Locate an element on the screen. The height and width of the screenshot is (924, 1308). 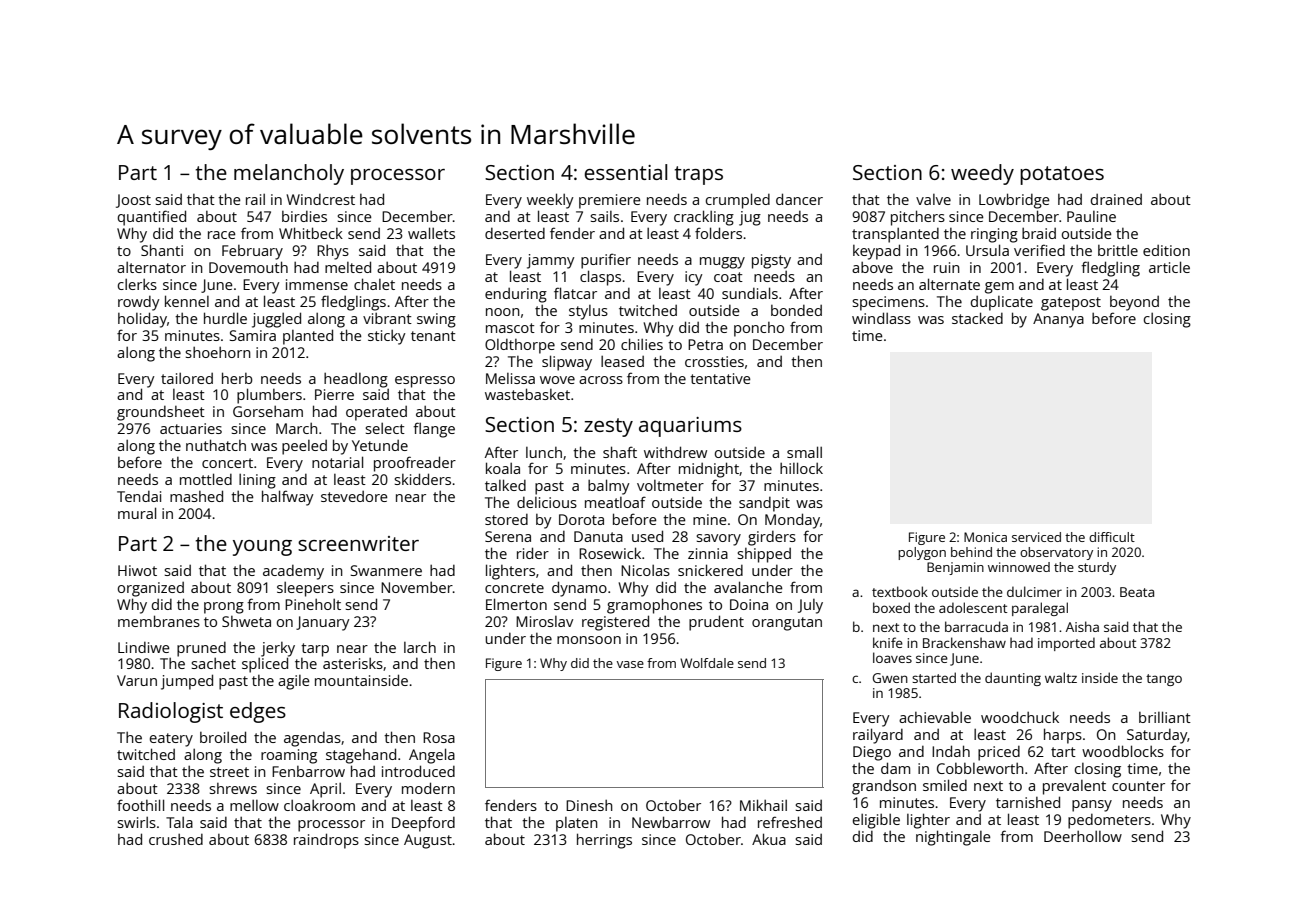
Diego is located at coordinates (872, 753).
